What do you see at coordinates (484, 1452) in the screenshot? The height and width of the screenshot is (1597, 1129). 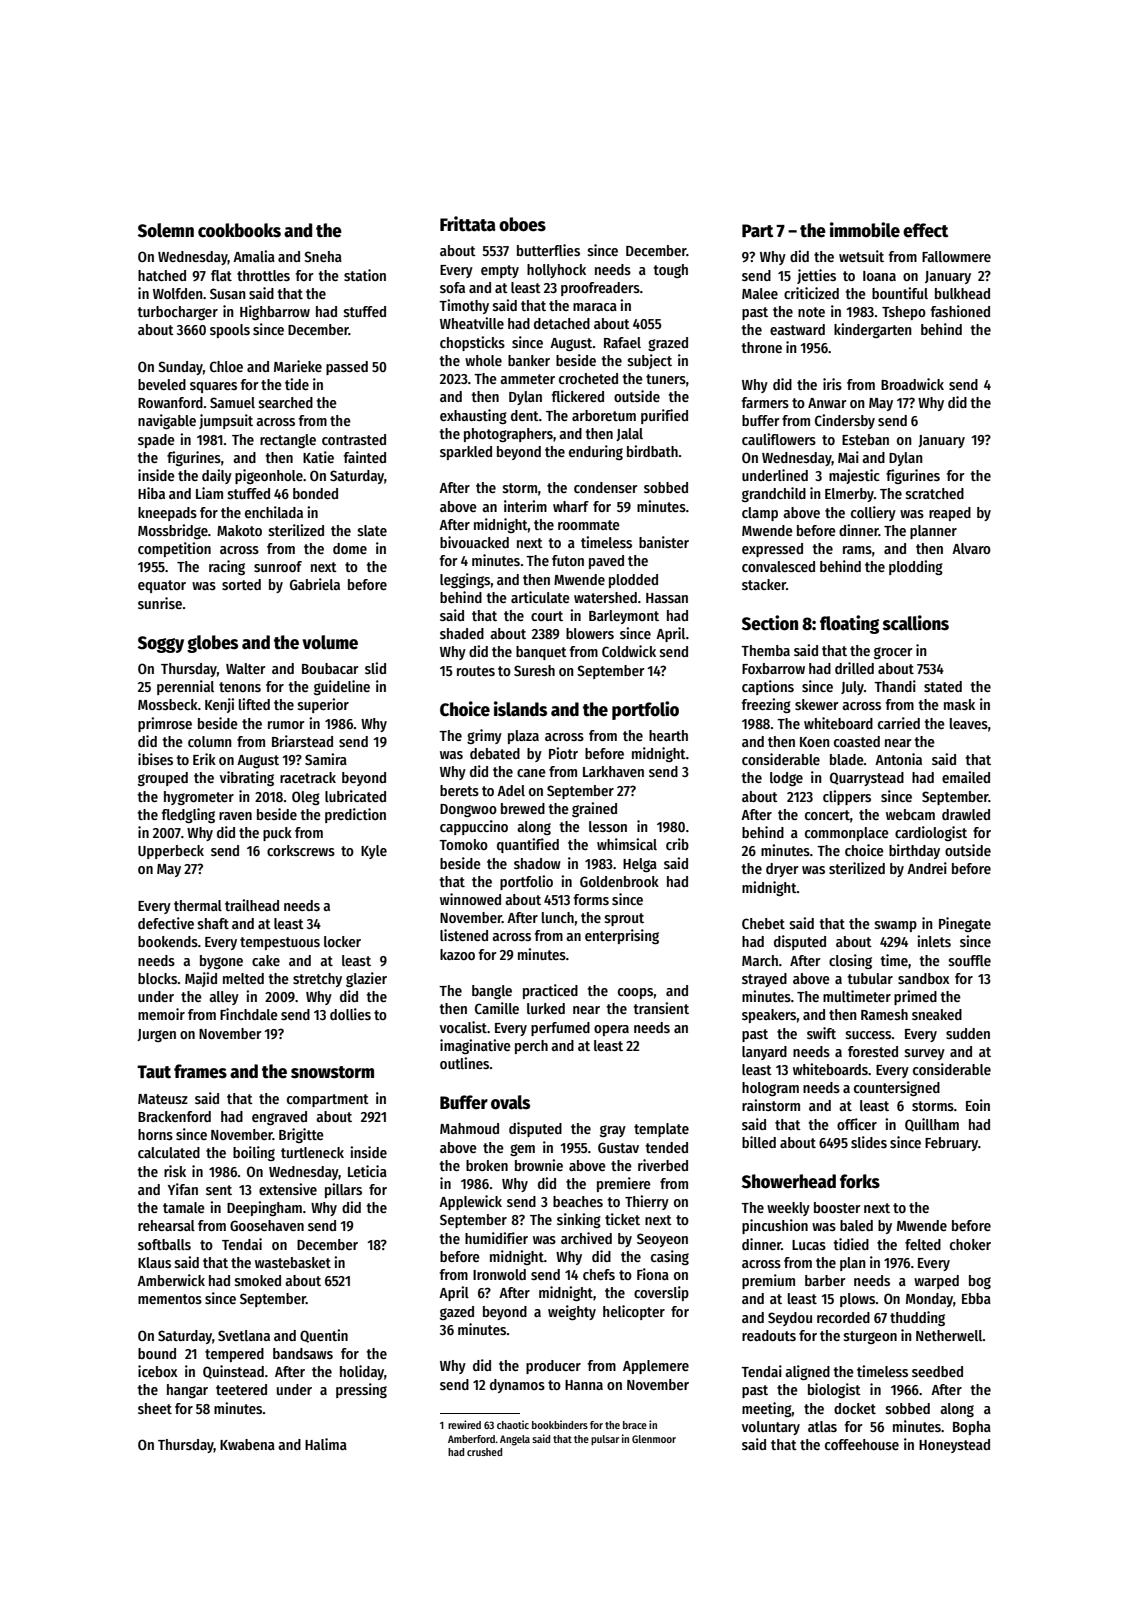 I see `crushed` at bounding box center [484, 1452].
